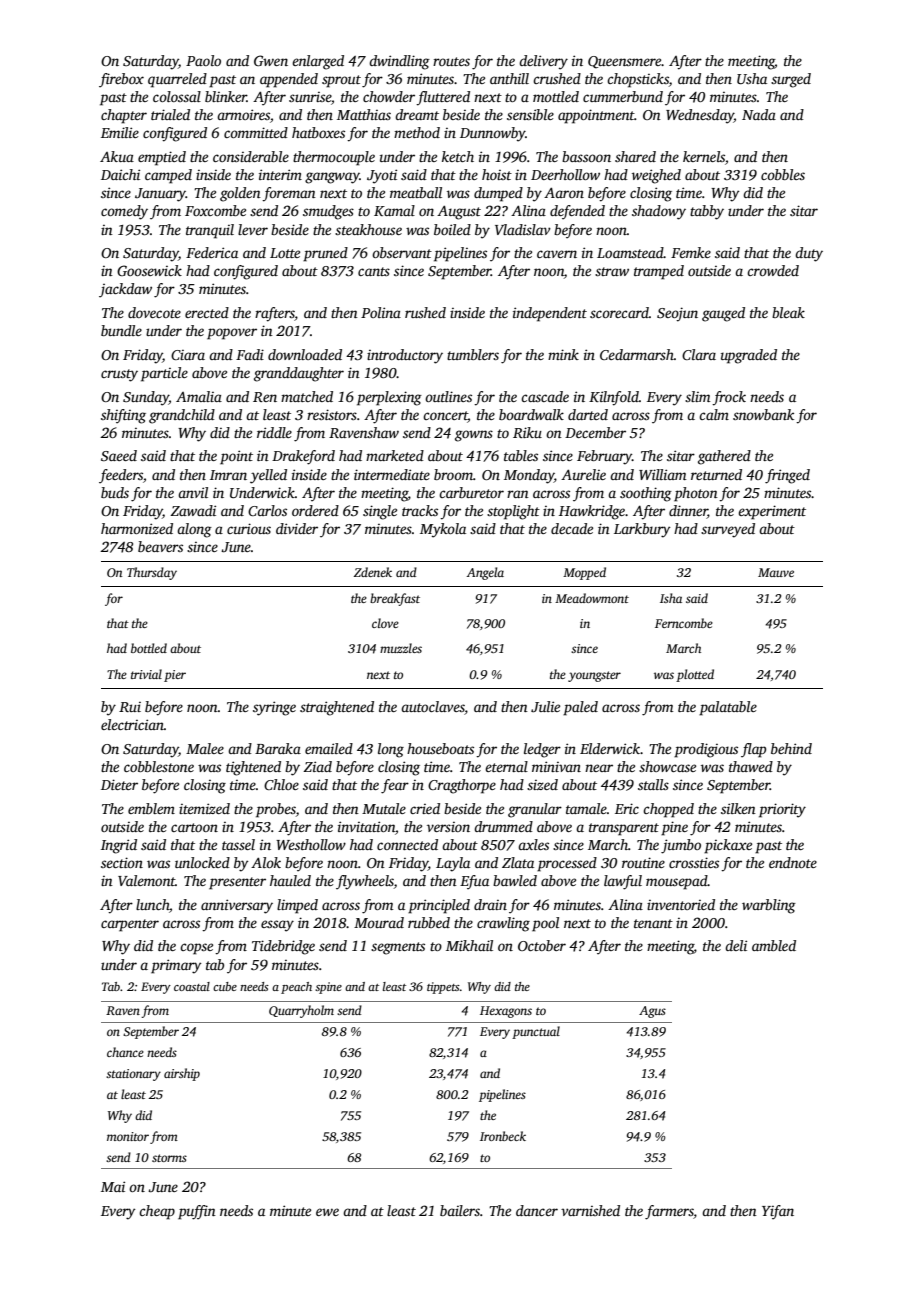  I want to click on houseboats, so click(440, 748).
